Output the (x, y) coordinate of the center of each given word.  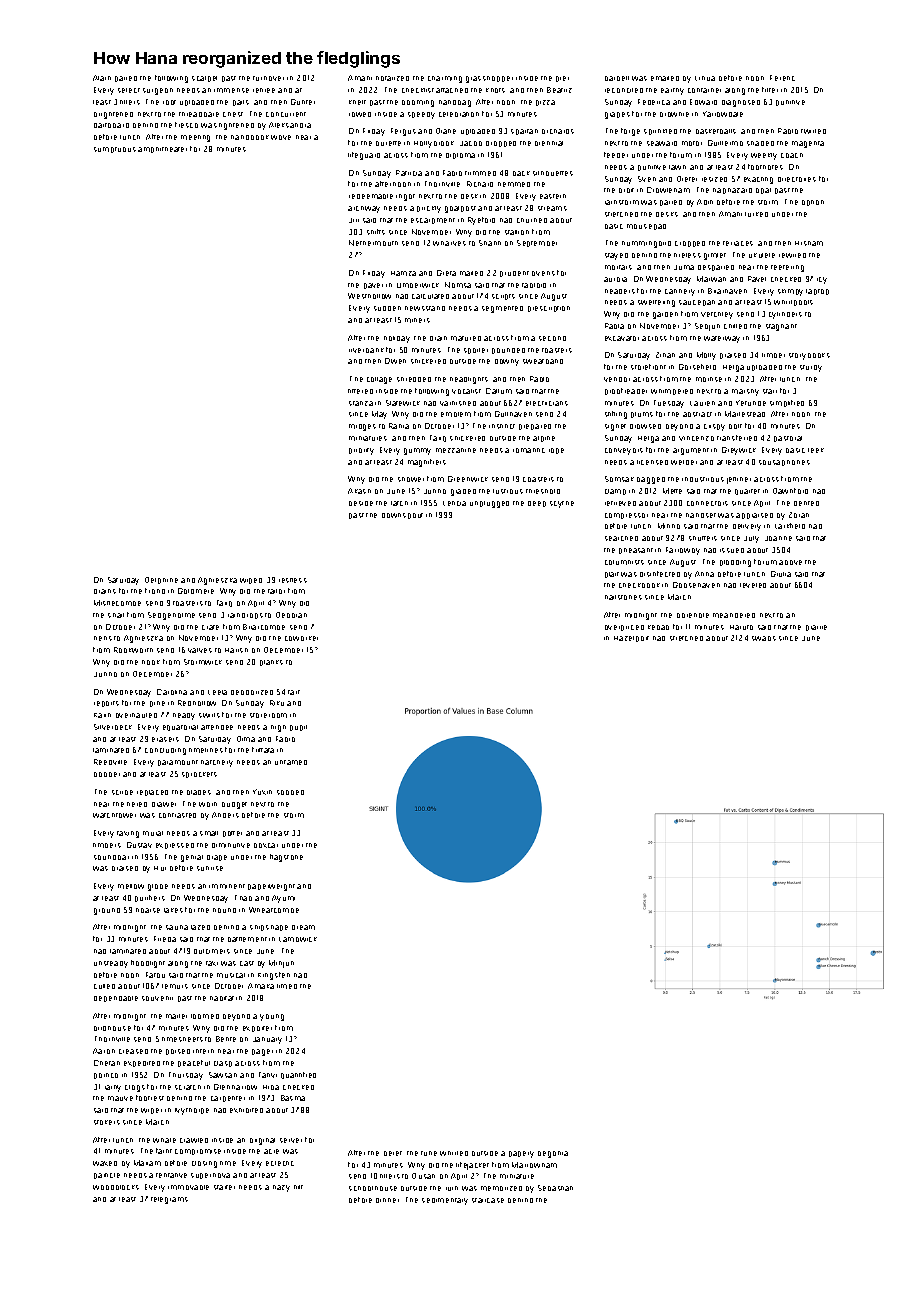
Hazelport (631, 639)
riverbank (366, 350)
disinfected (660, 574)
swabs (764, 638)
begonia (553, 1154)
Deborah (291, 615)
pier (562, 79)
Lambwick (298, 939)
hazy (281, 1188)
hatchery (217, 763)
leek (816, 450)
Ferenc (782, 78)
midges (362, 427)
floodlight (148, 964)
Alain (102, 78)
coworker (301, 638)
